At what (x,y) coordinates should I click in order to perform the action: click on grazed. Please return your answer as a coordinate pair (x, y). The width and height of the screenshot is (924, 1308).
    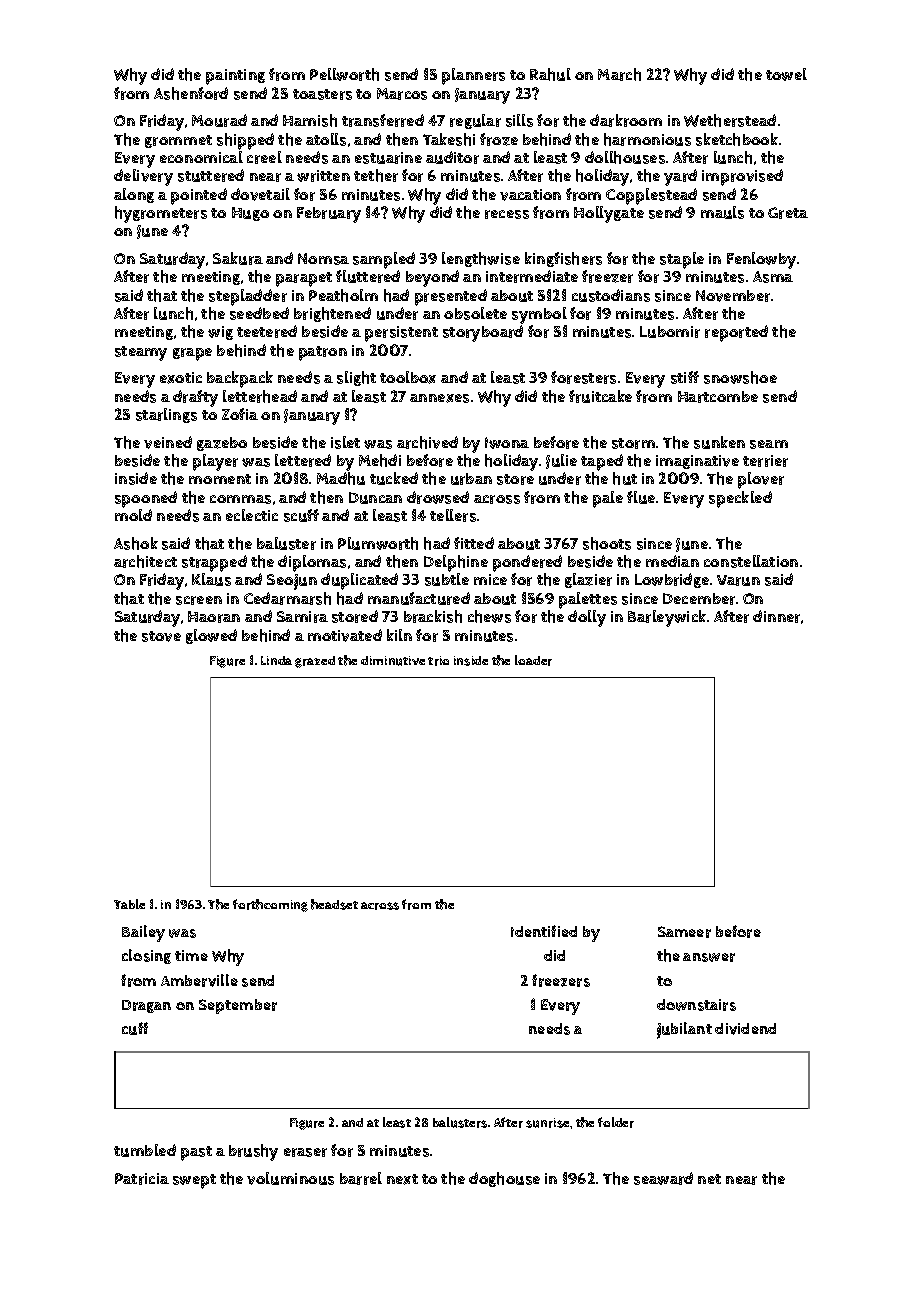
    Looking at the image, I should click on (315, 662).
